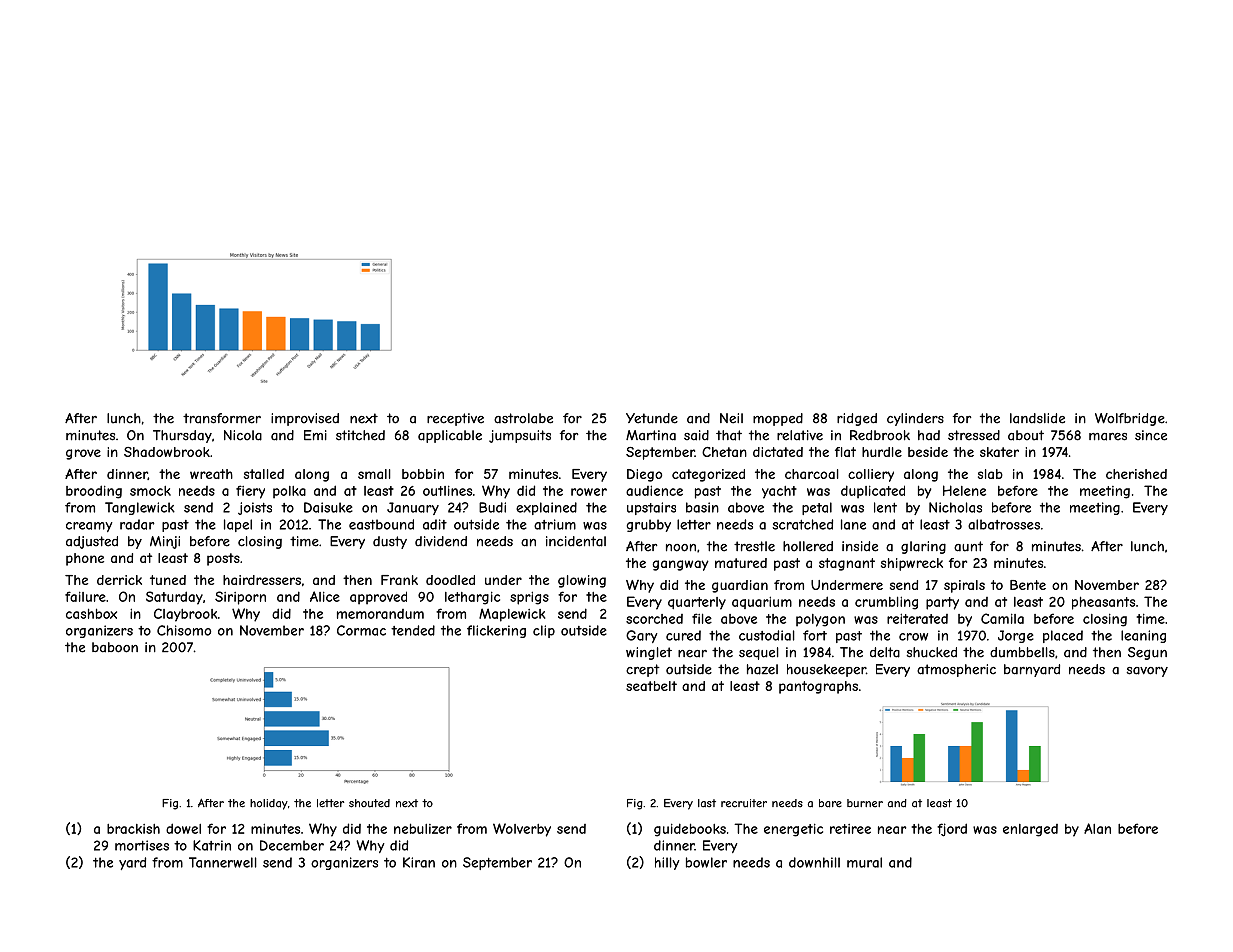 This page has height=952, width=1233. What do you see at coordinates (255, 508) in the page?
I see `joists` at bounding box center [255, 508].
